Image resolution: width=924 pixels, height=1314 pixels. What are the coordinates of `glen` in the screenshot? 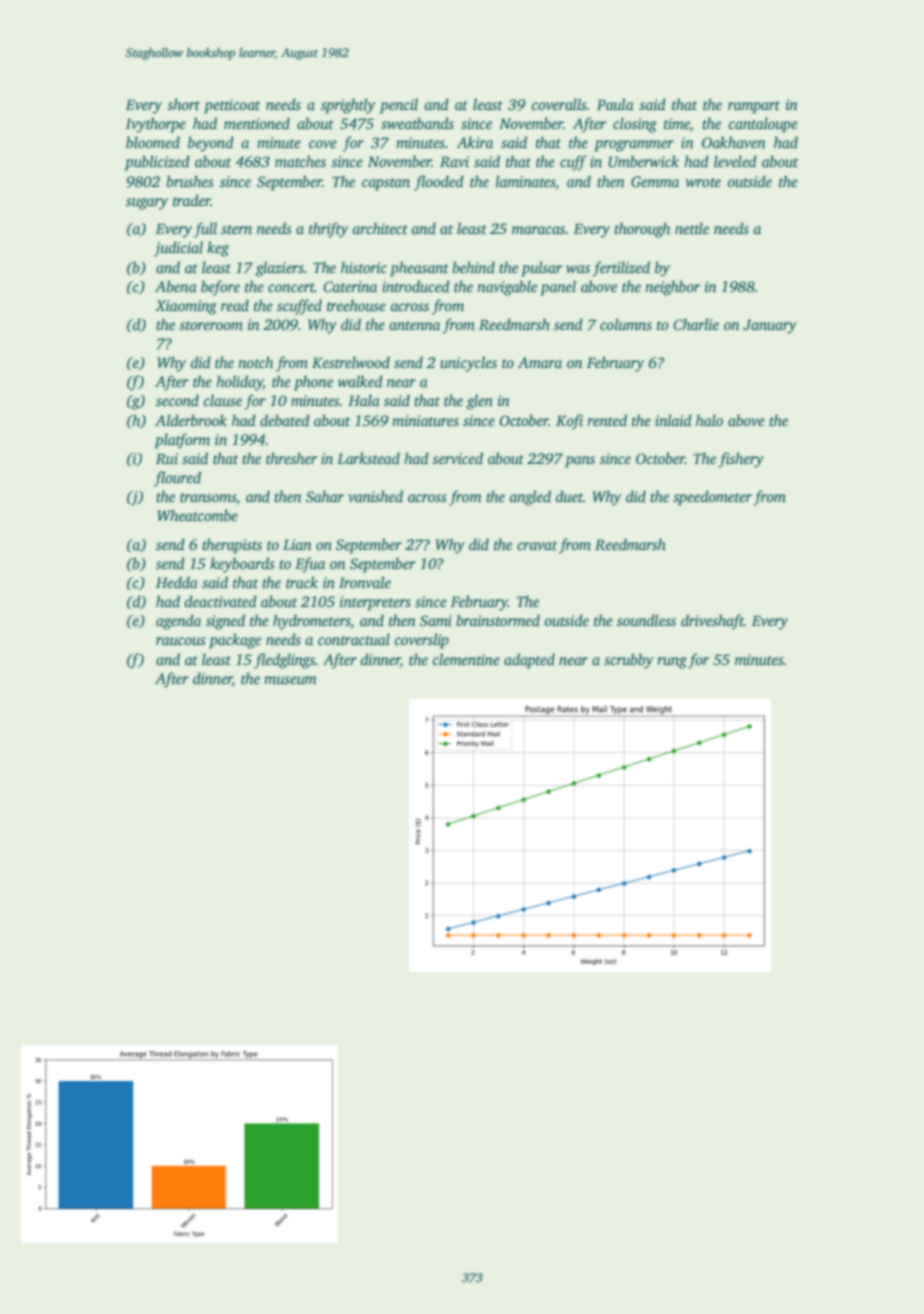 It's located at (480, 402).
